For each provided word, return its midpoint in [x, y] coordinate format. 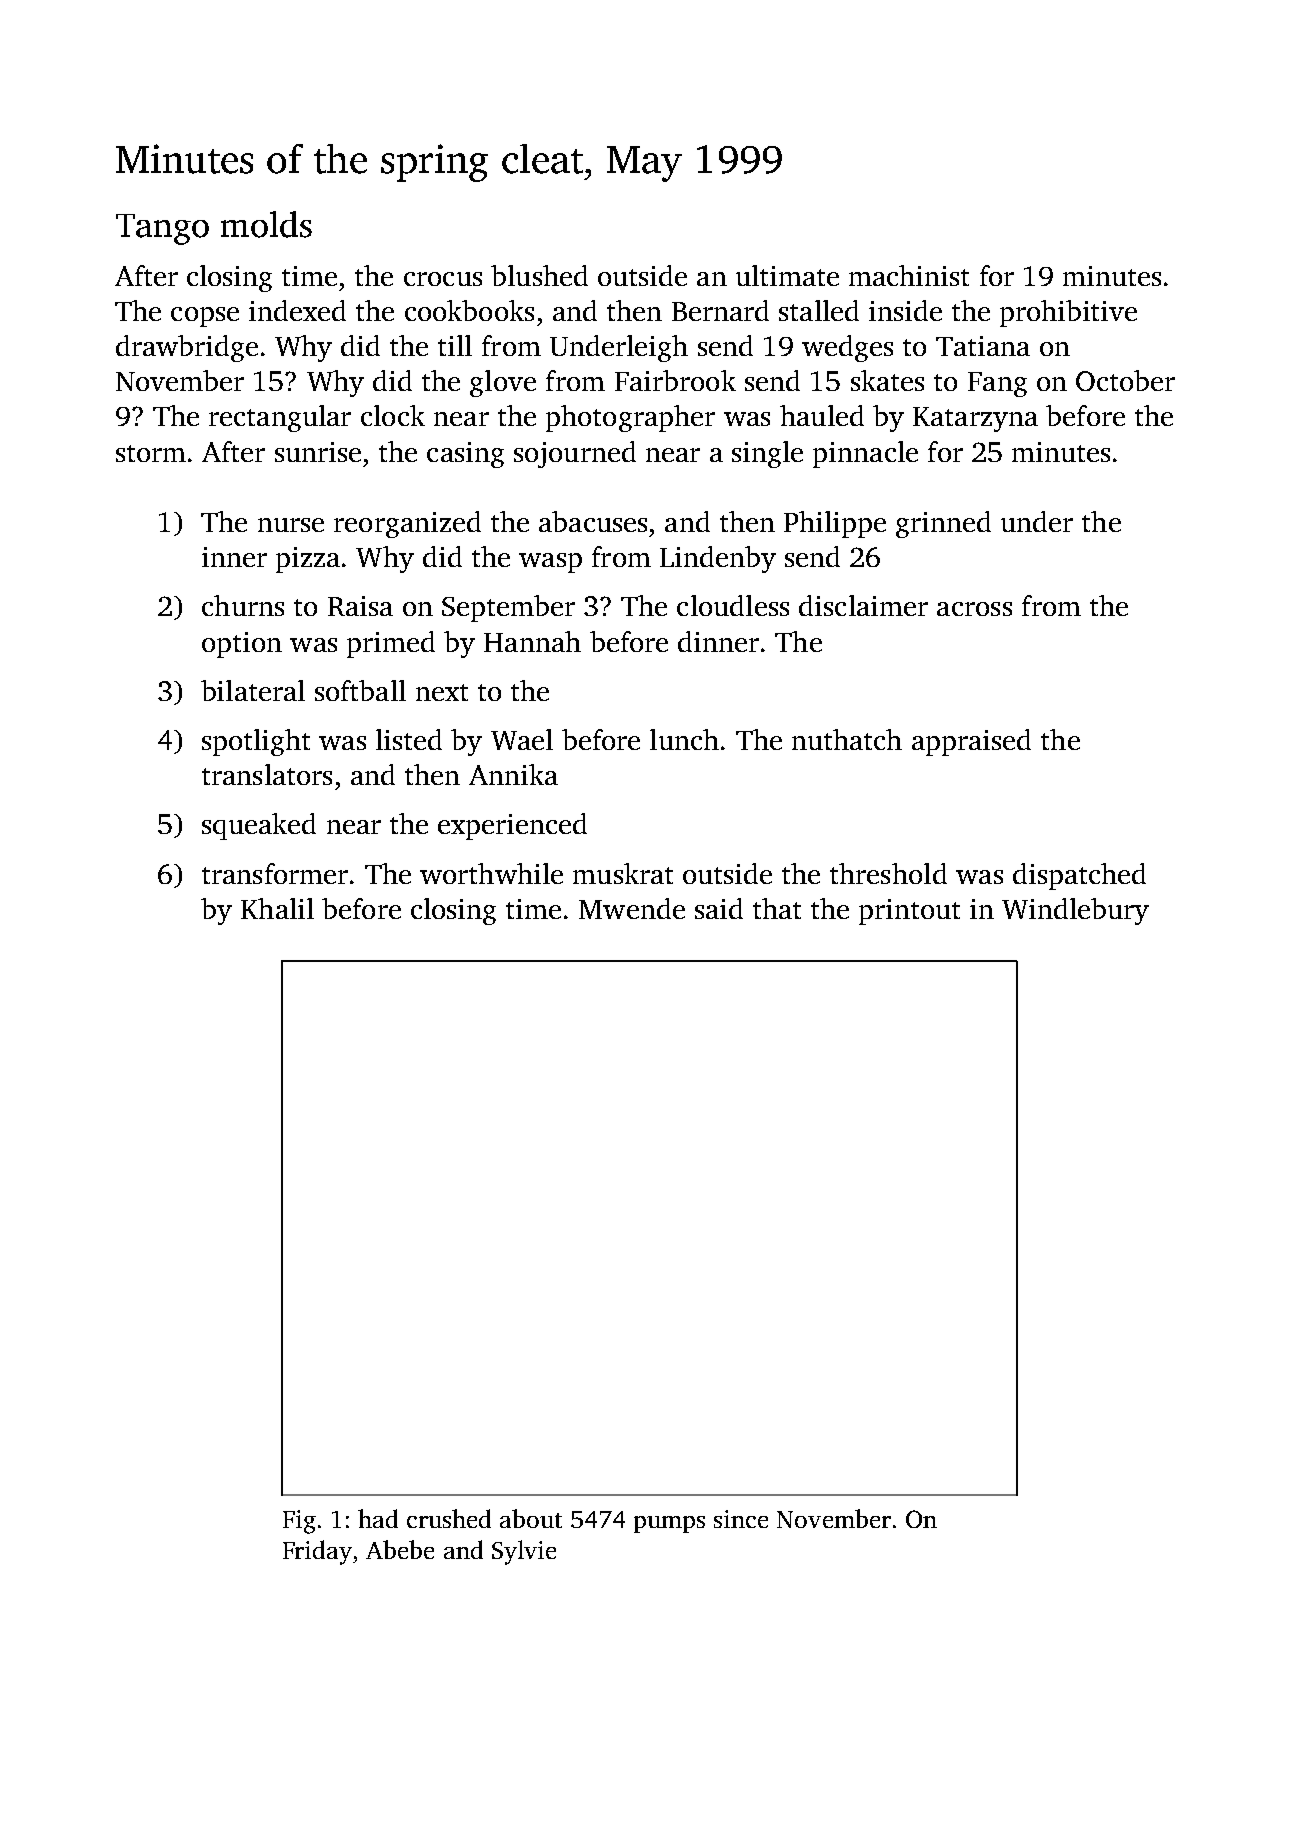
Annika [513, 774]
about [531, 1518]
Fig [299, 1522]
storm [151, 453]
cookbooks [469, 310]
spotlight [256, 742]
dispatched [1079, 876]
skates [887, 380]
